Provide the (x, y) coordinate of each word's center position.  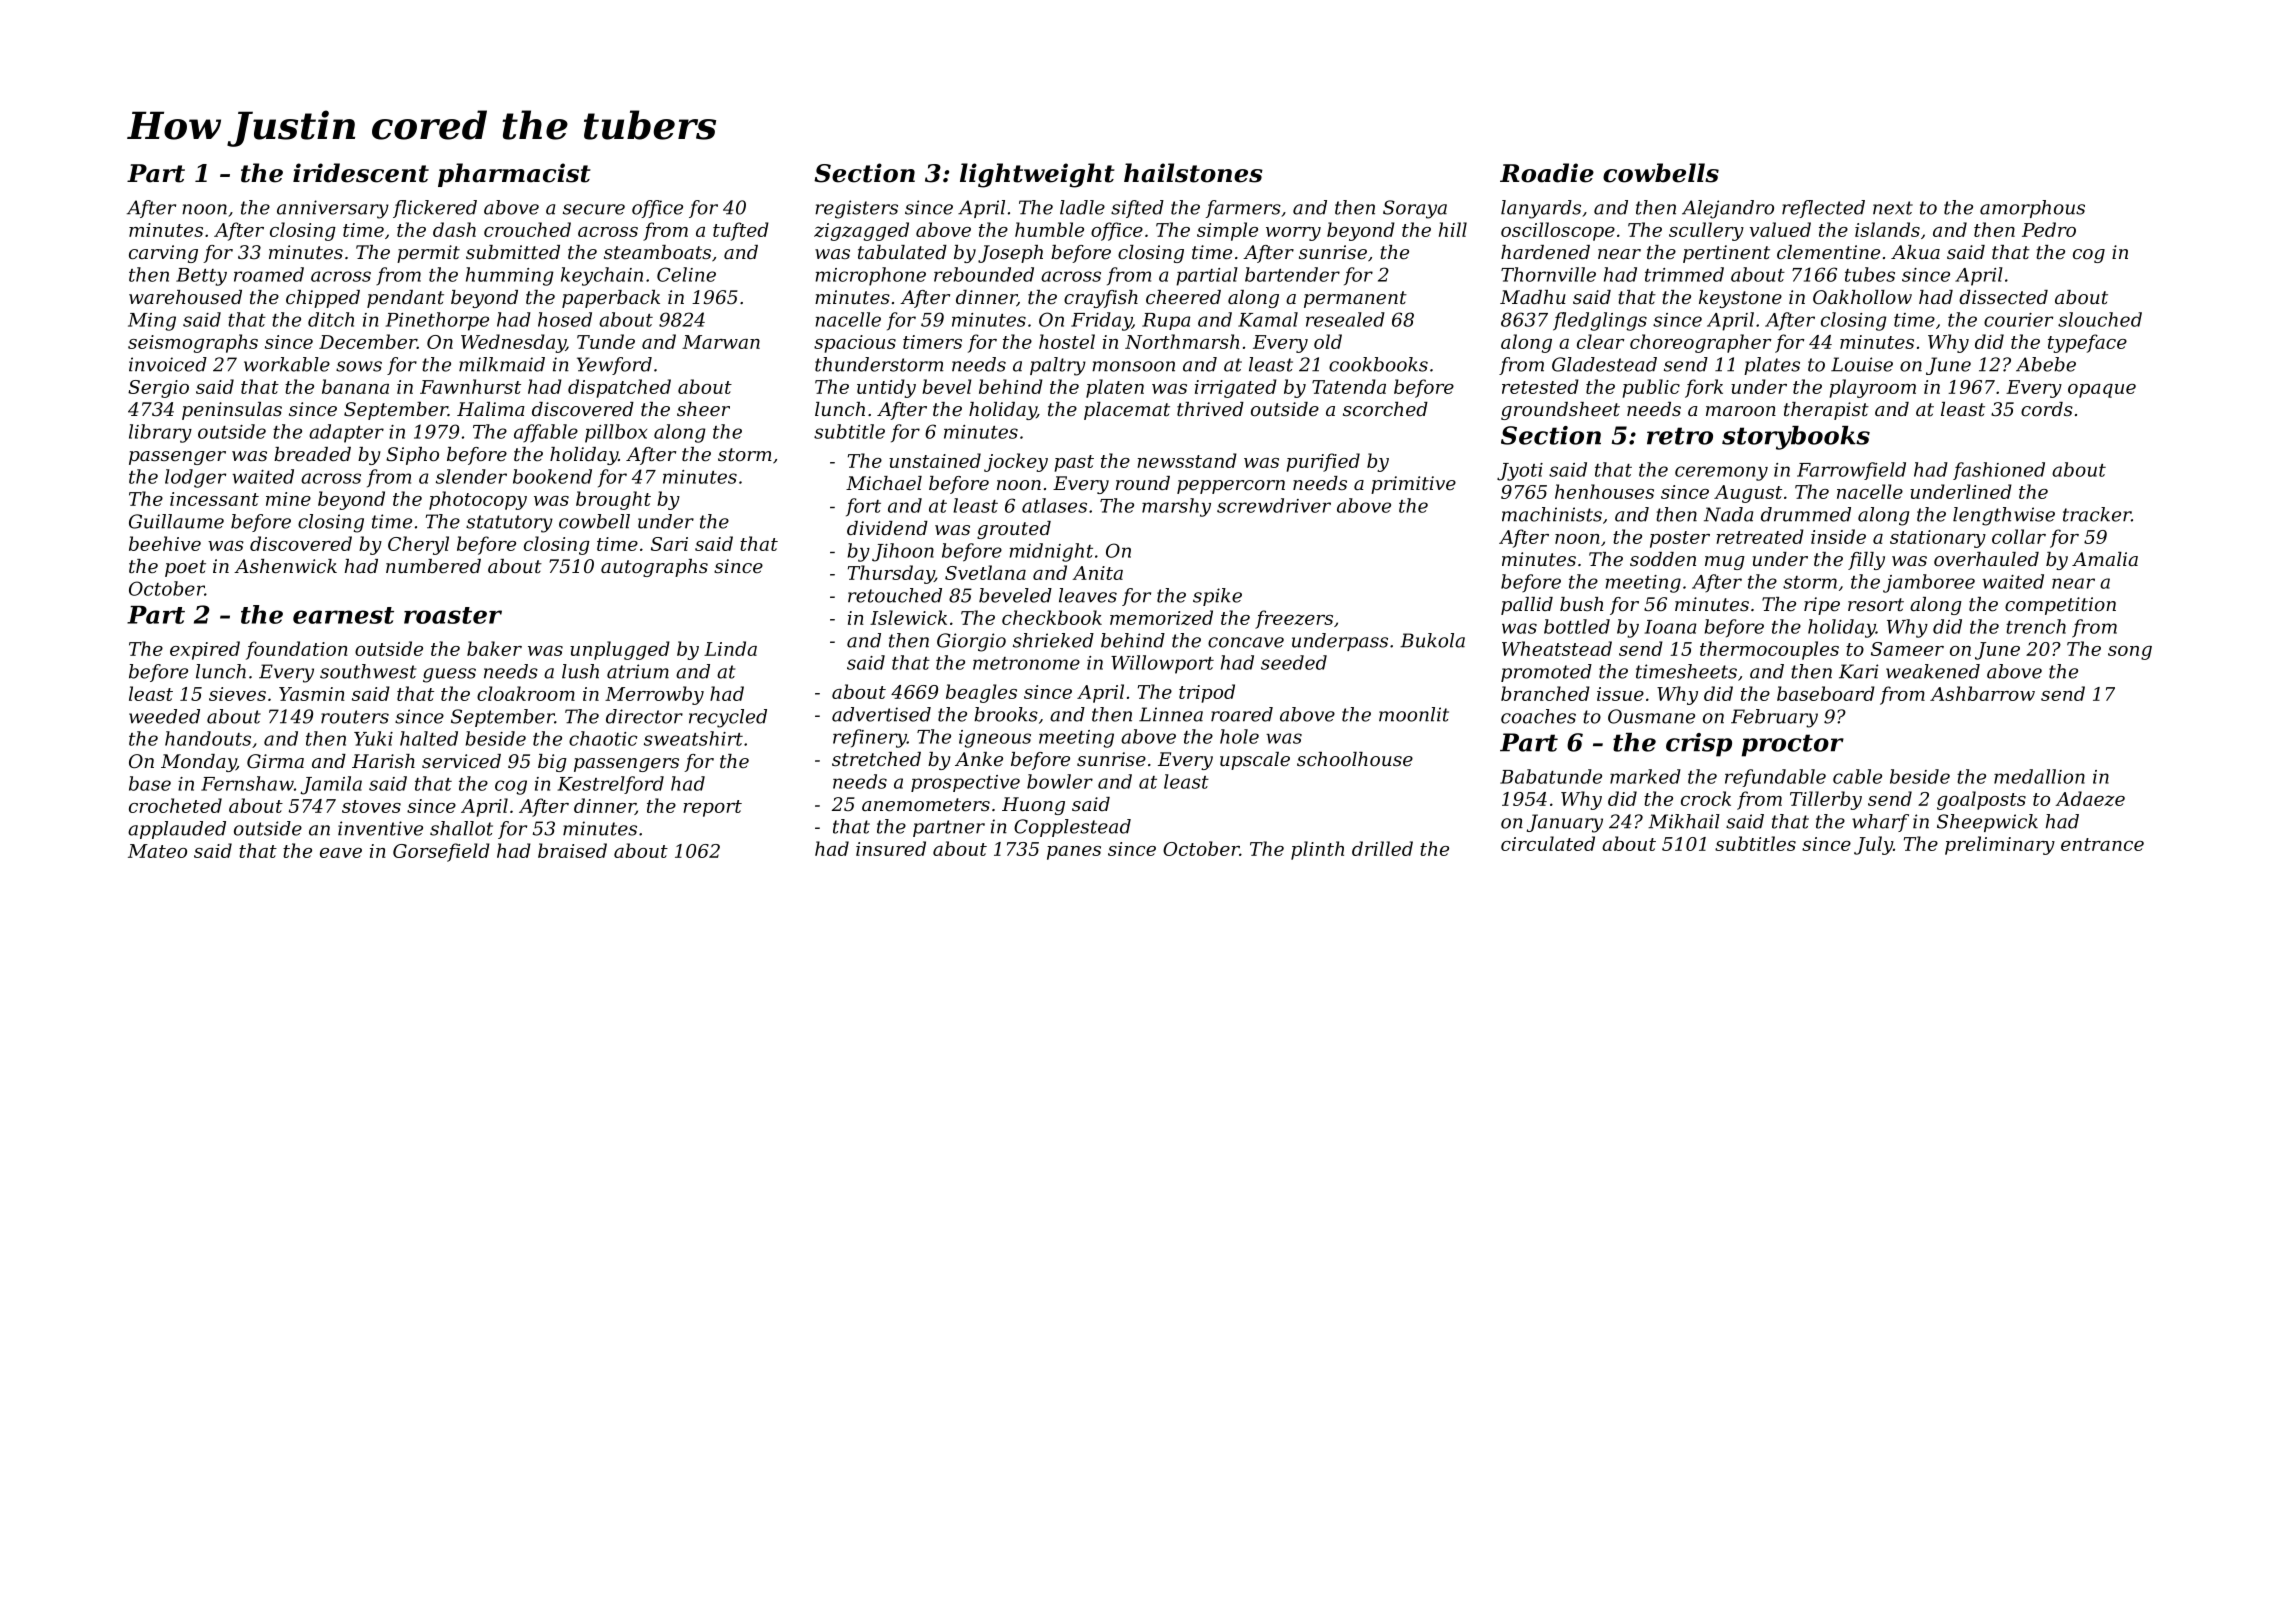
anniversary (333, 209)
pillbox (616, 433)
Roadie (1547, 173)
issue (1620, 694)
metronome (1026, 663)
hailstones (1193, 173)
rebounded (984, 274)
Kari (1858, 671)
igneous (995, 739)
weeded (164, 716)
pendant (405, 299)
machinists (1552, 514)
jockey (1016, 462)
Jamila (331, 785)
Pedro (2049, 229)
